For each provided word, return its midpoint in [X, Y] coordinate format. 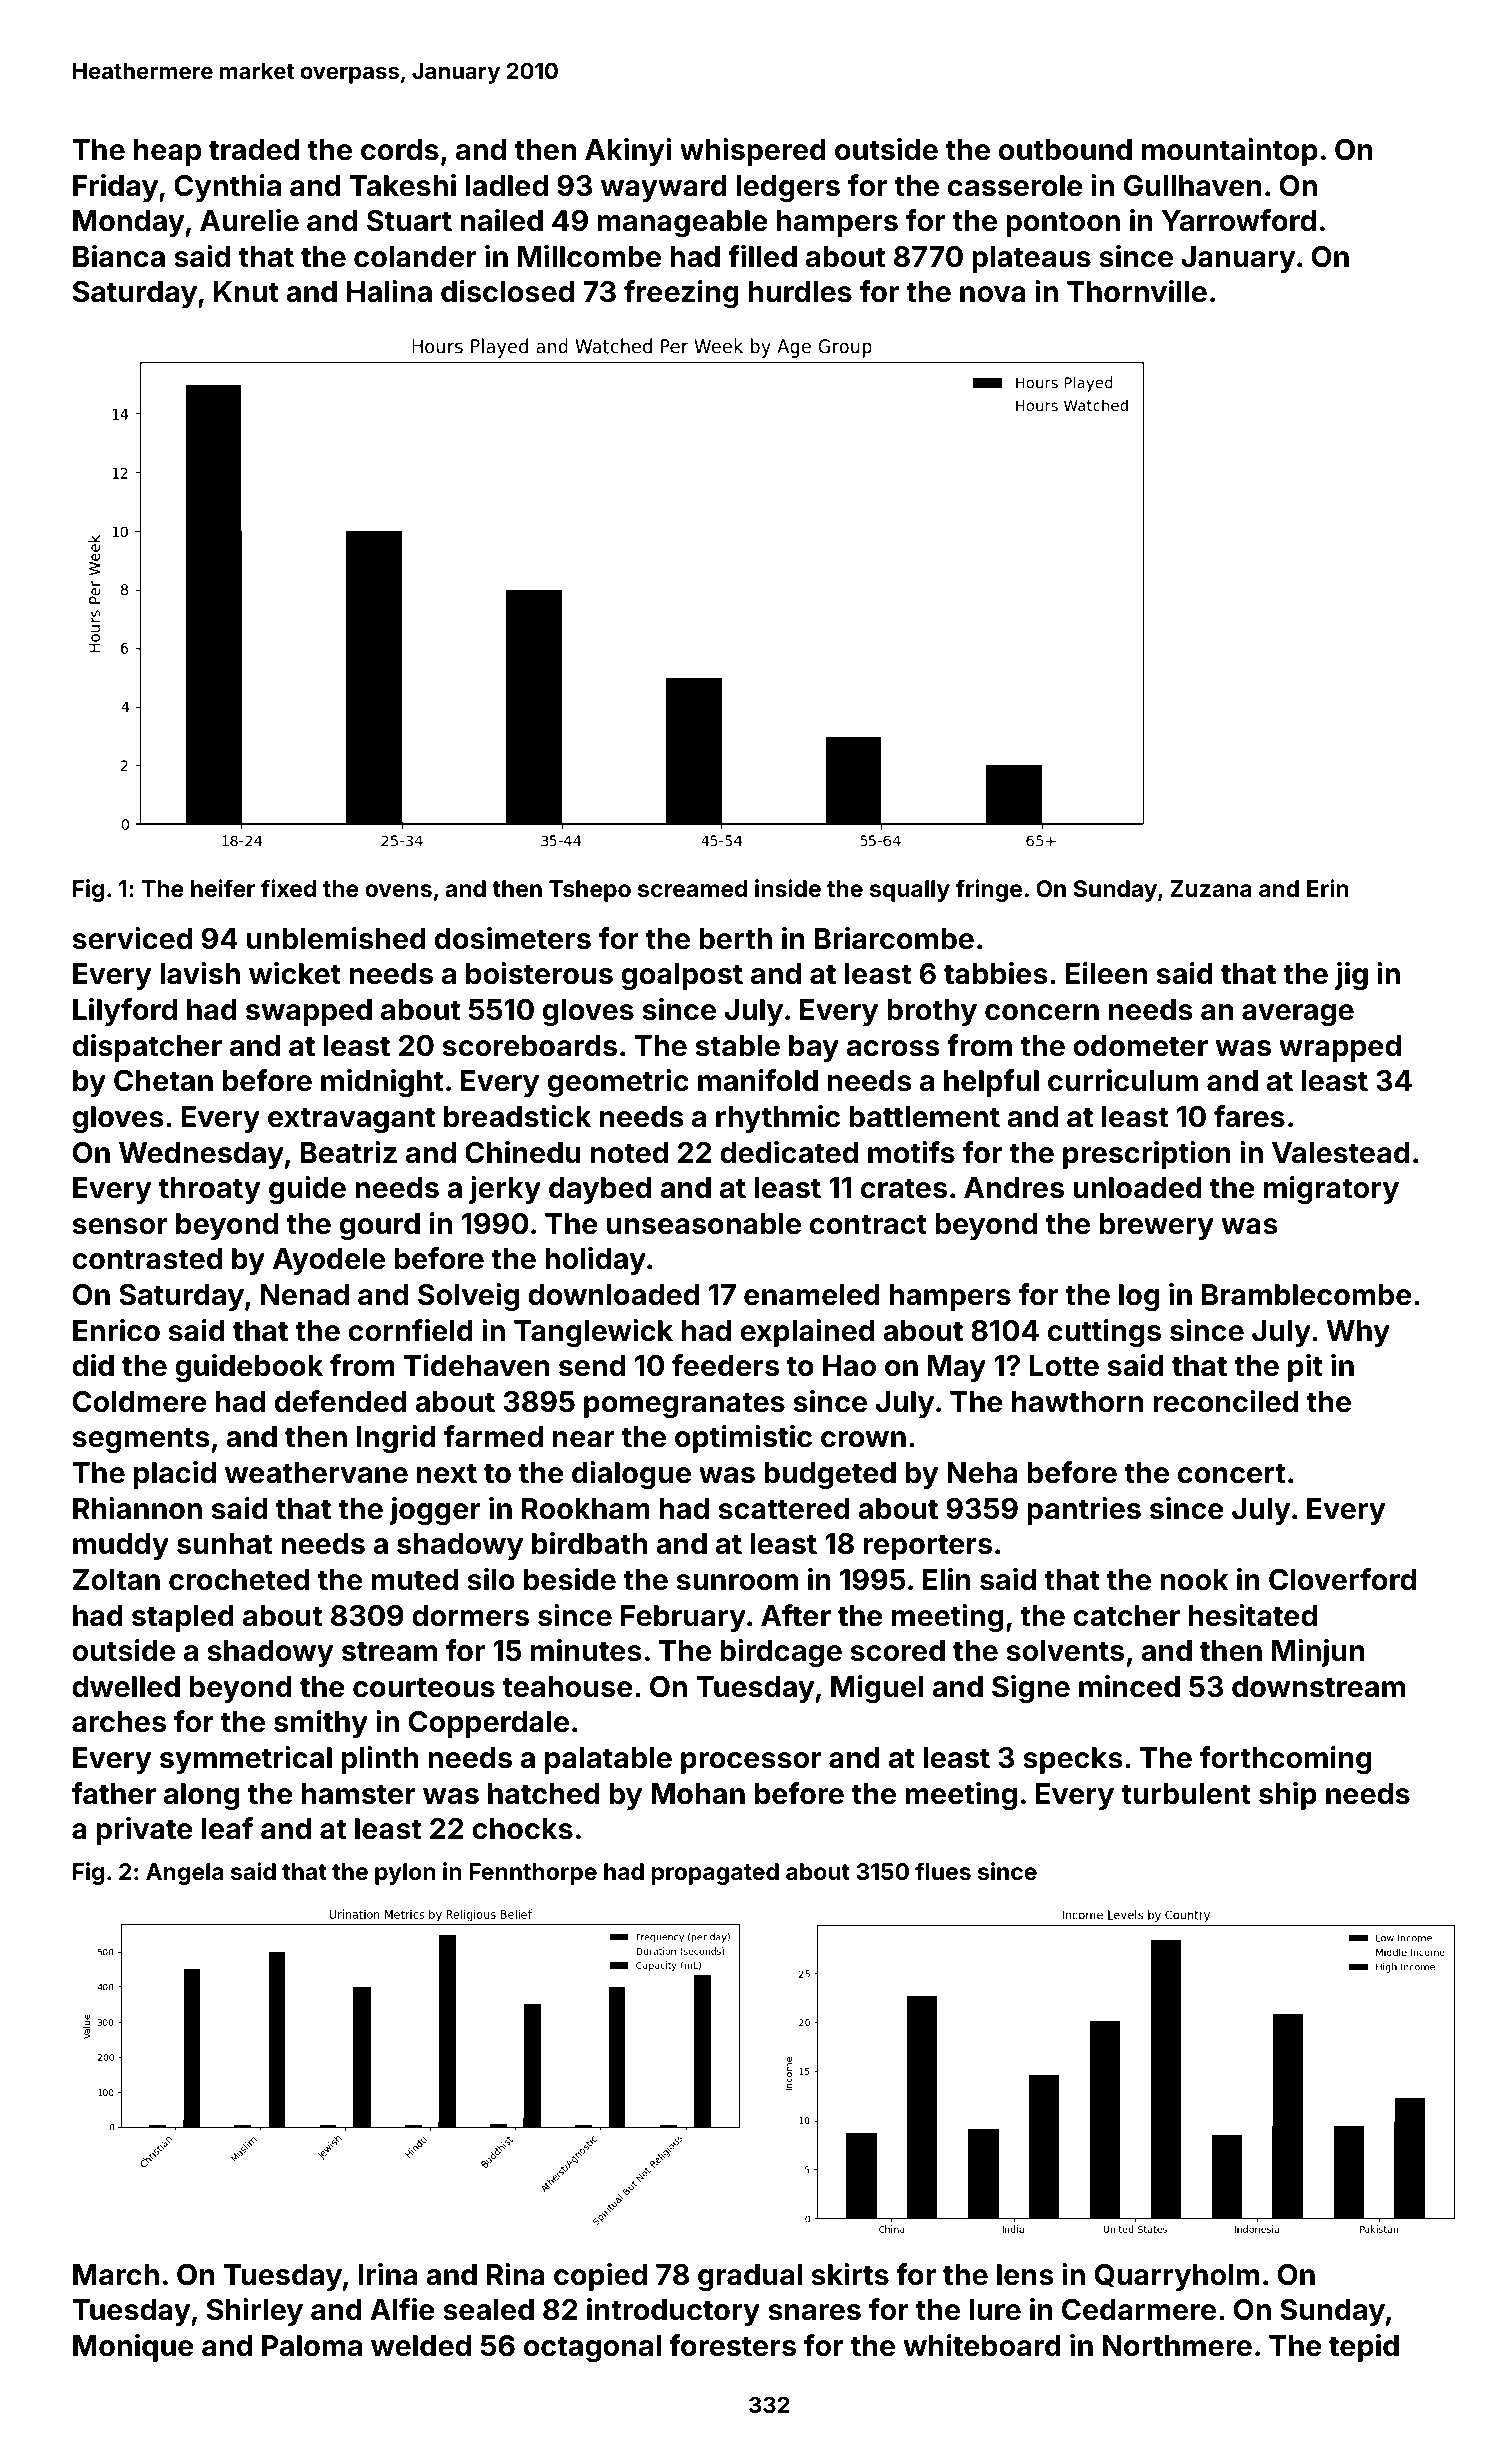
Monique [133, 2348]
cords [400, 150]
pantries [1084, 1511]
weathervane [316, 1473]
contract [868, 1224]
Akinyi [628, 152]
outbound [1065, 150]
